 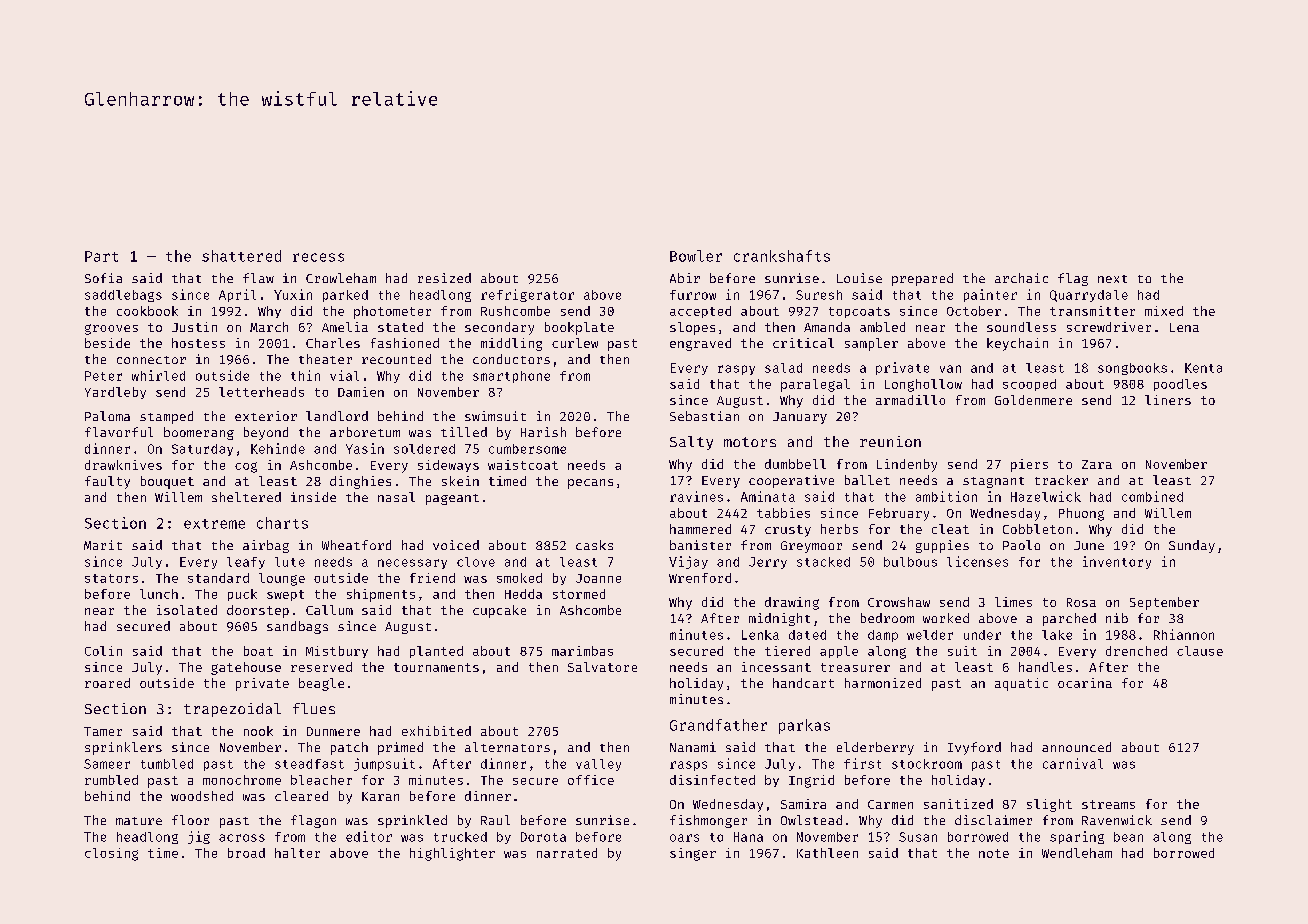 What do you see at coordinates (1033, 400) in the document?
I see `Goldenmere` at bounding box center [1033, 400].
